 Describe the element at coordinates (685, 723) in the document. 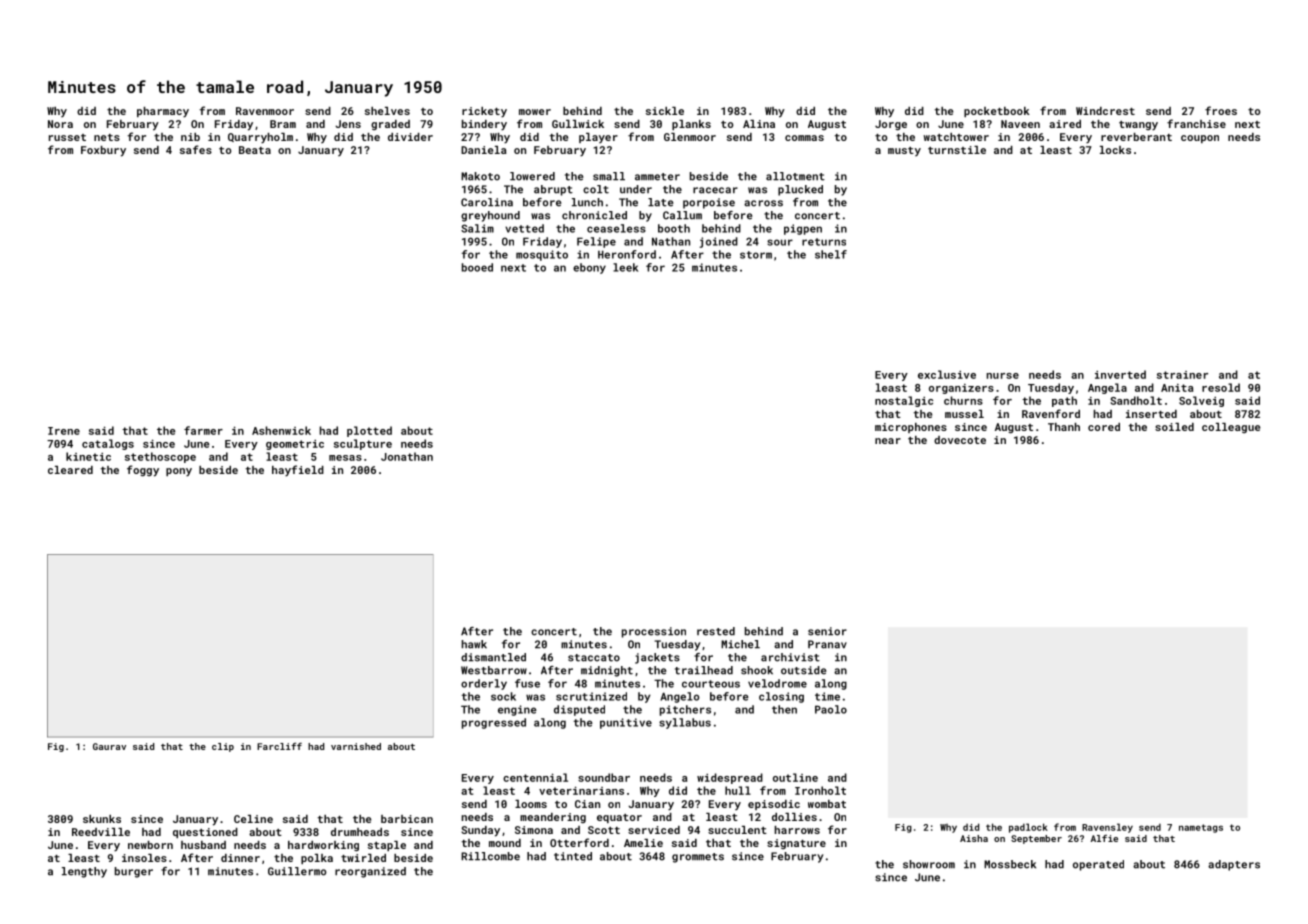

I see `syllabus` at that location.
